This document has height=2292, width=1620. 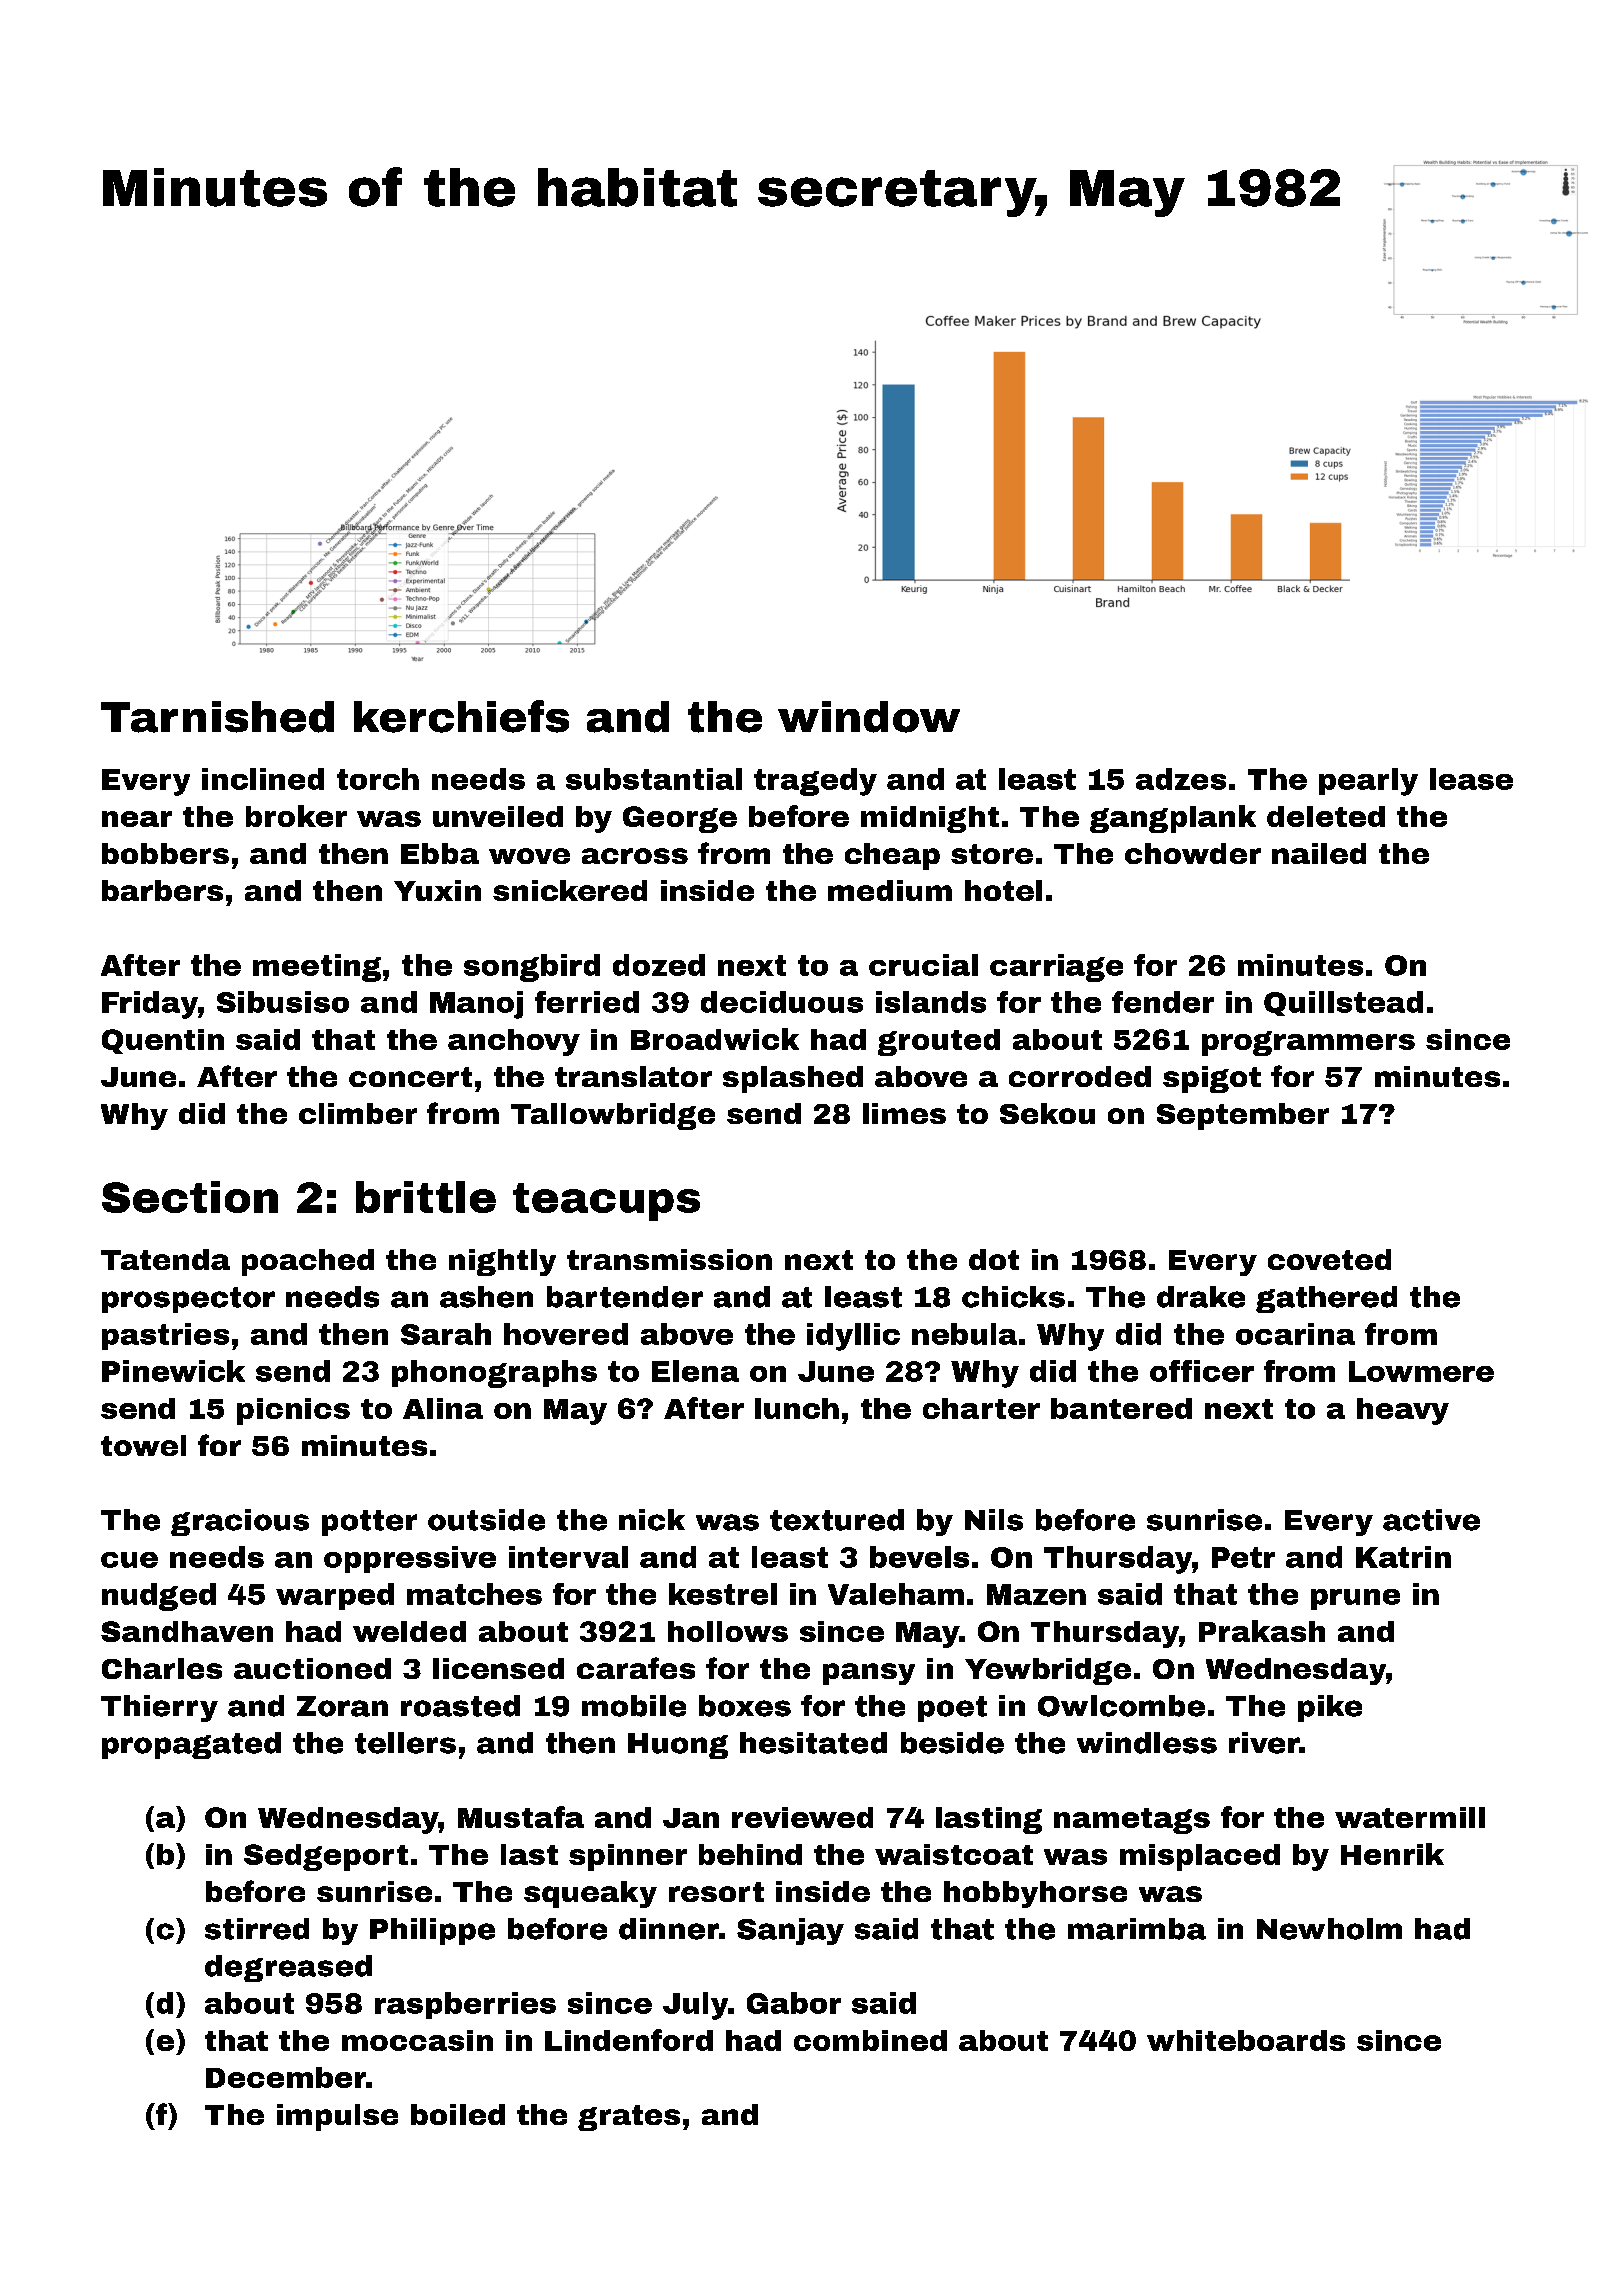 I want to click on grates, so click(x=629, y=2118).
